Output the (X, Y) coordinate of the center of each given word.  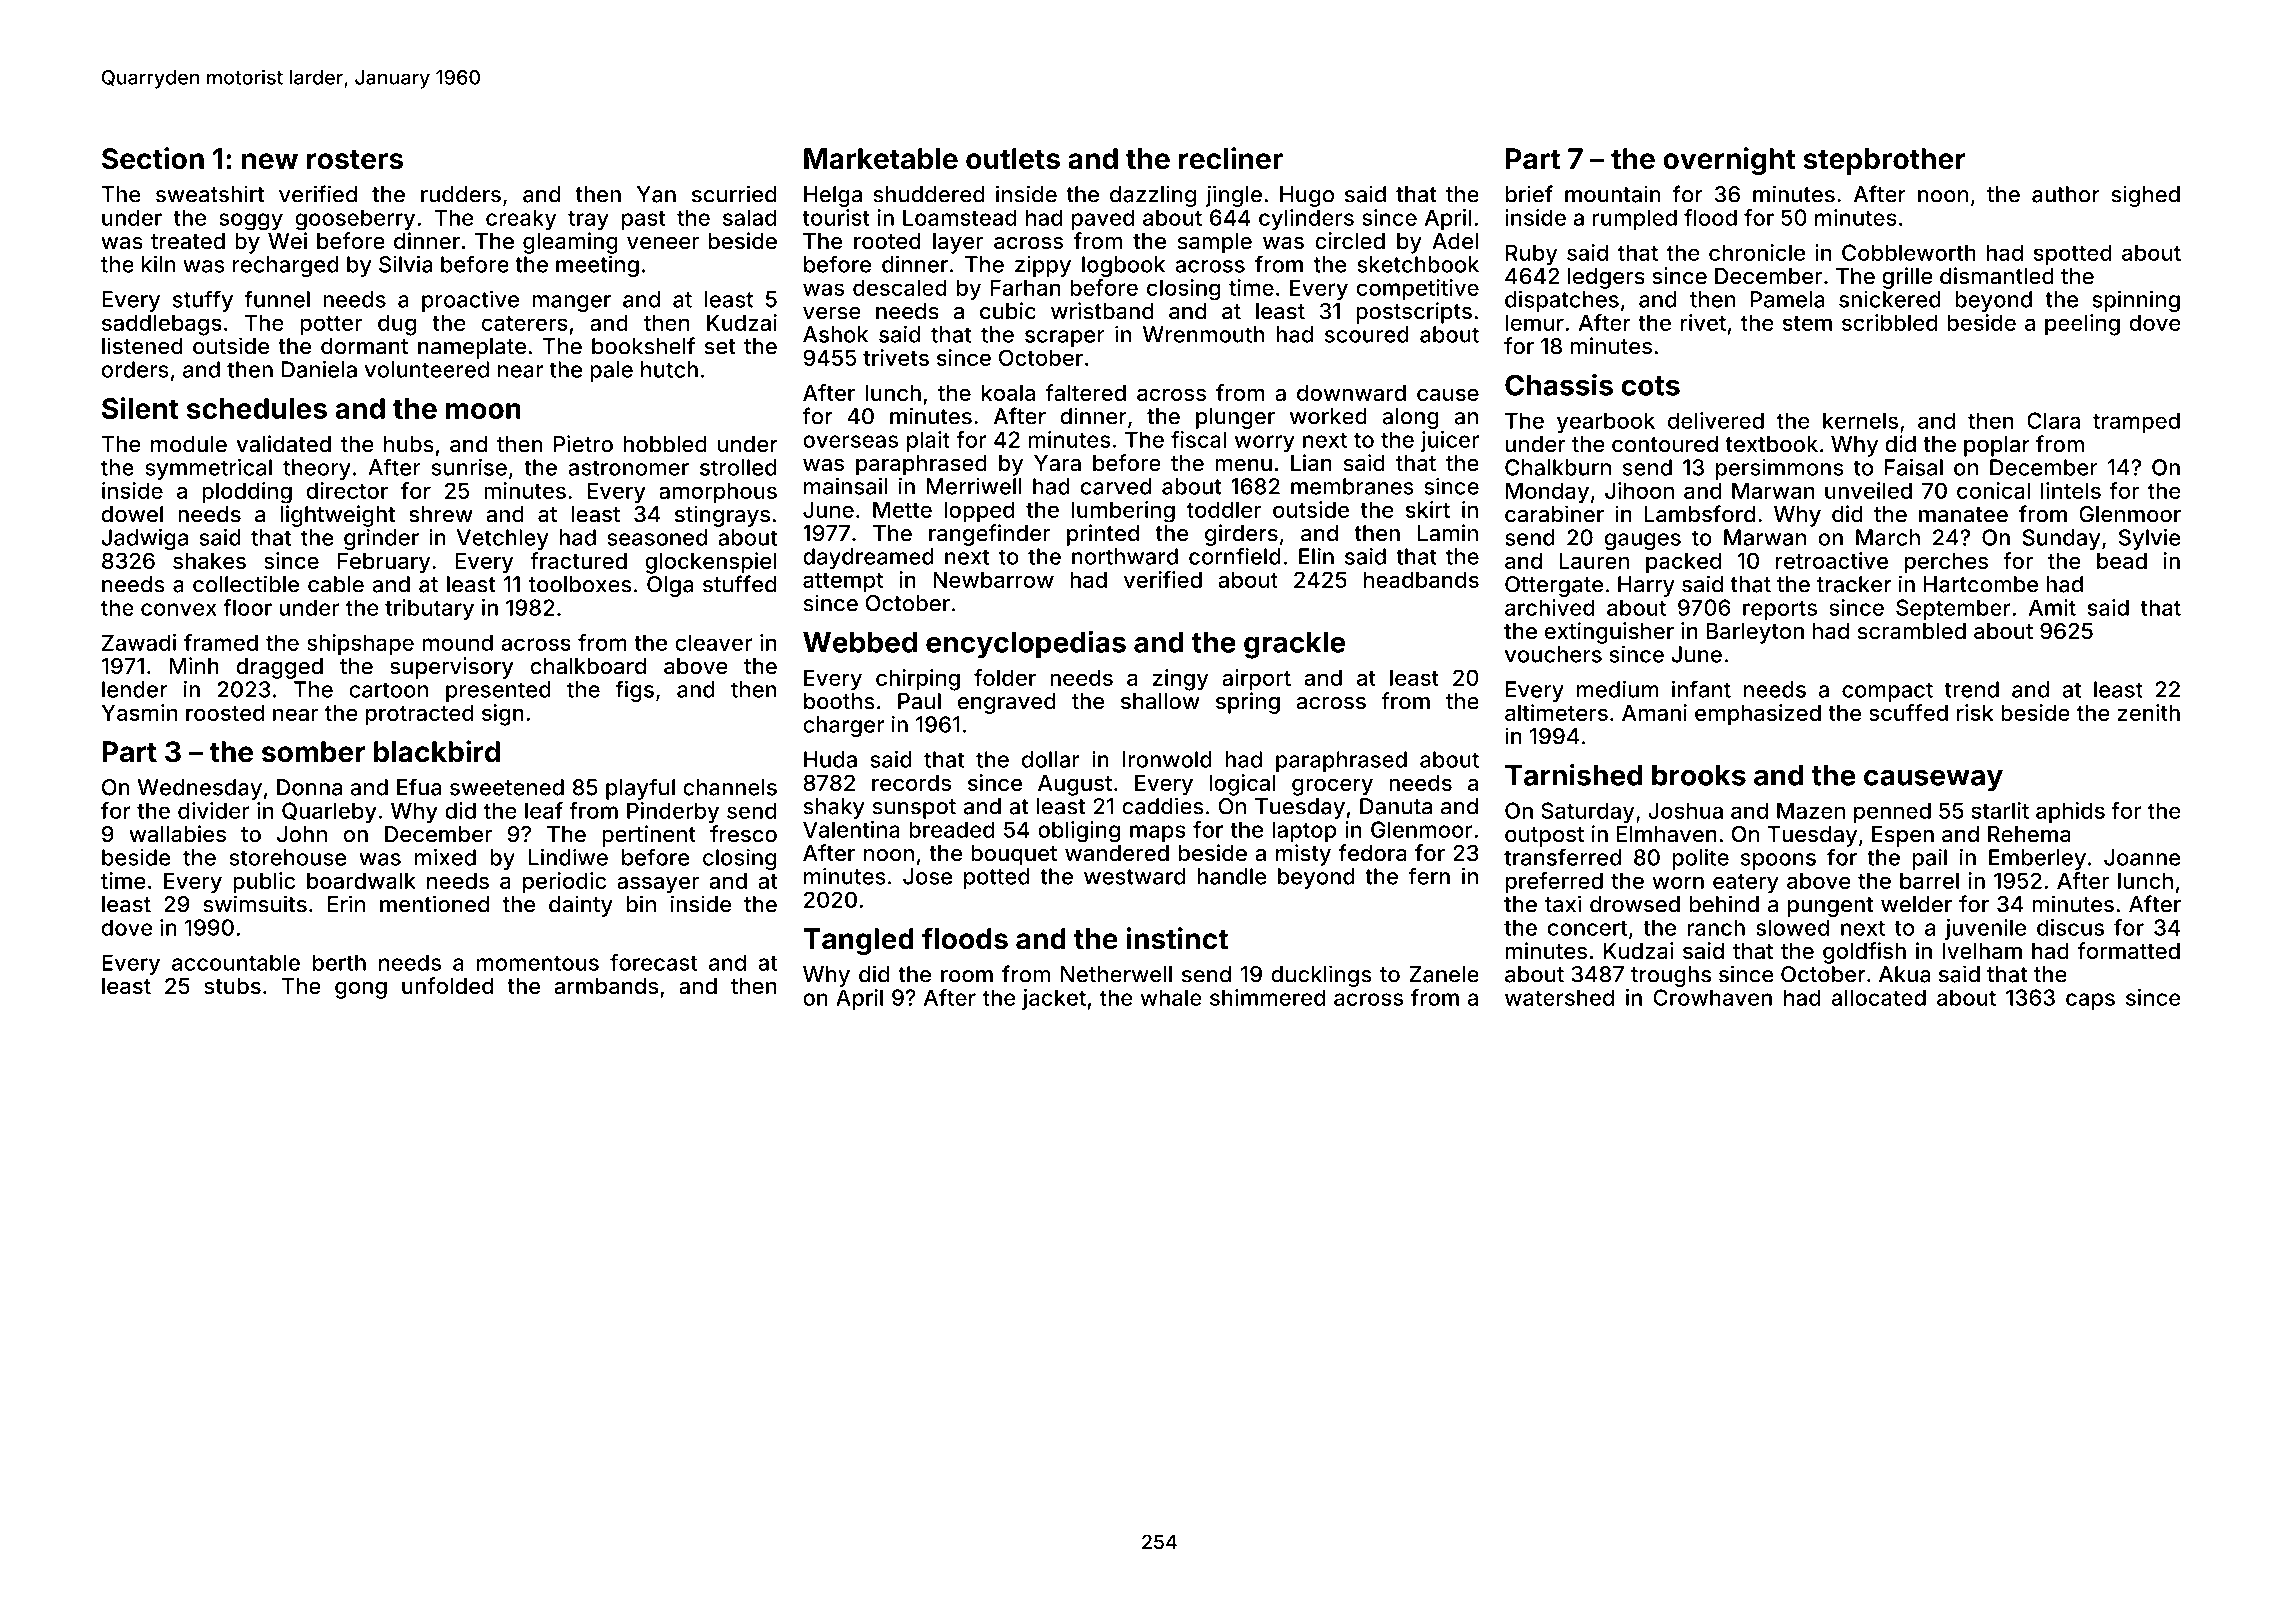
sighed (2145, 196)
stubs (232, 986)
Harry (1646, 586)
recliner (1231, 158)
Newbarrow (993, 580)
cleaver (713, 642)
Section (153, 158)
